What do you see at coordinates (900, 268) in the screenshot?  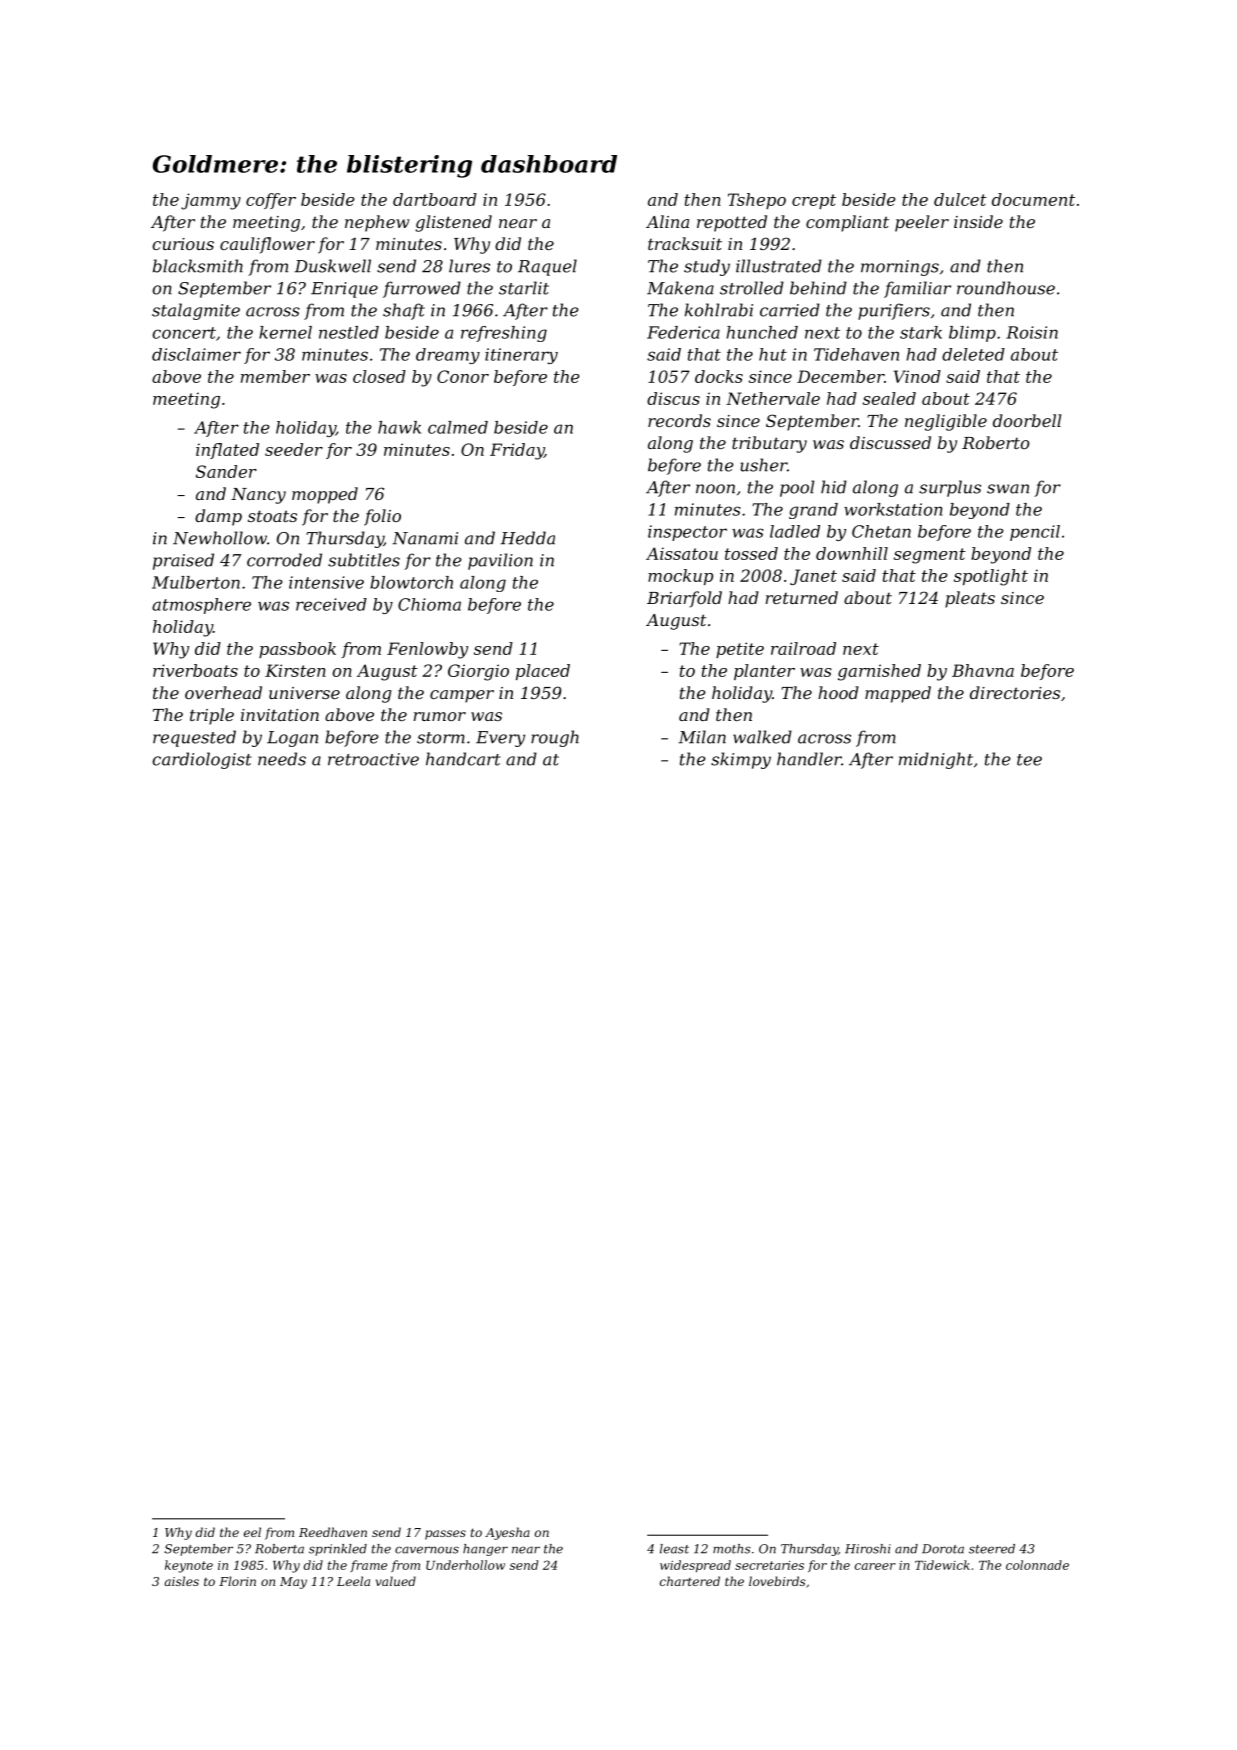 I see `mornings` at bounding box center [900, 268].
